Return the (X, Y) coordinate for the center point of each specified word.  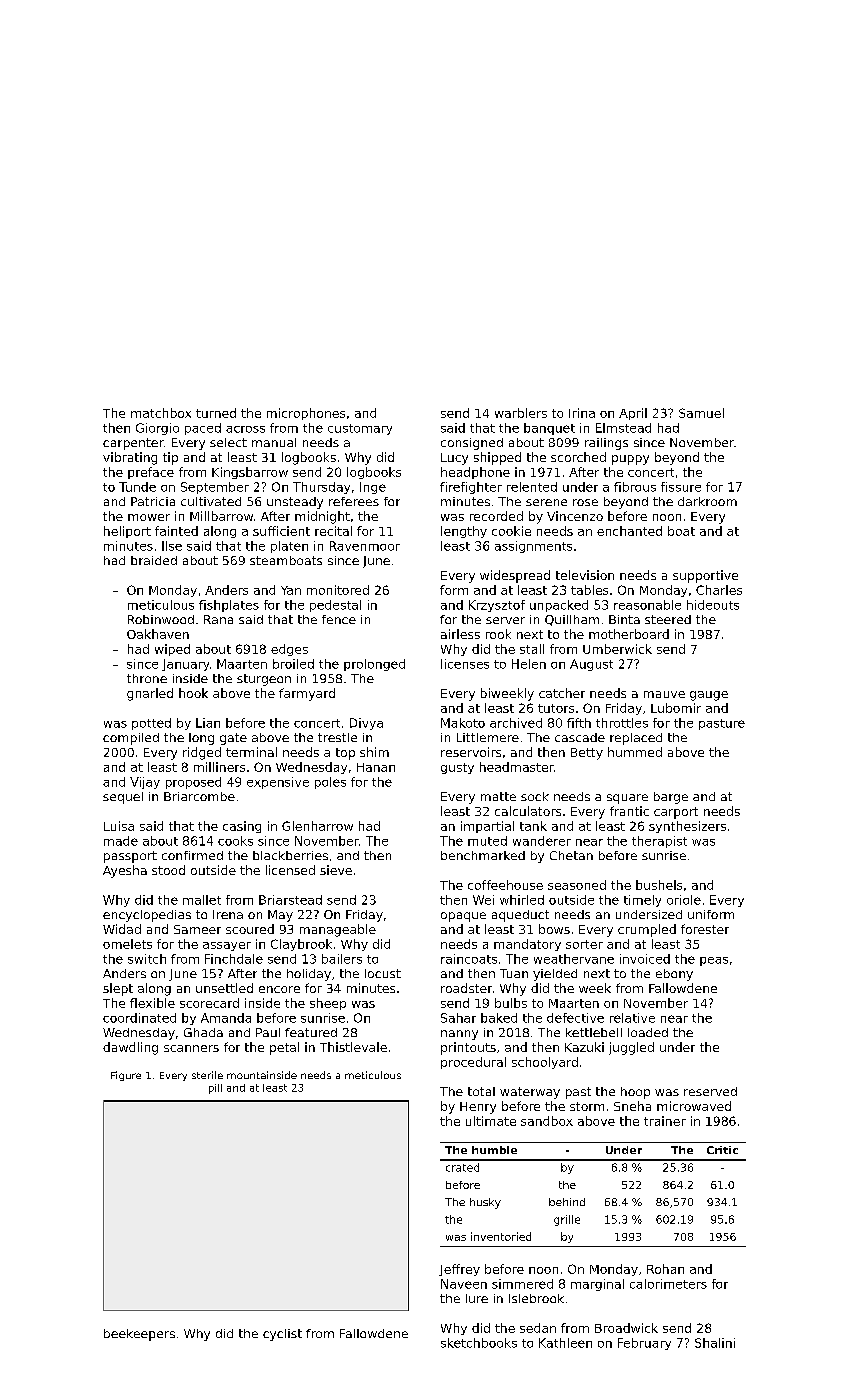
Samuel (701, 413)
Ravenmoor (365, 546)
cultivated (211, 501)
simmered (522, 1284)
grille (567, 1220)
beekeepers (139, 1335)
